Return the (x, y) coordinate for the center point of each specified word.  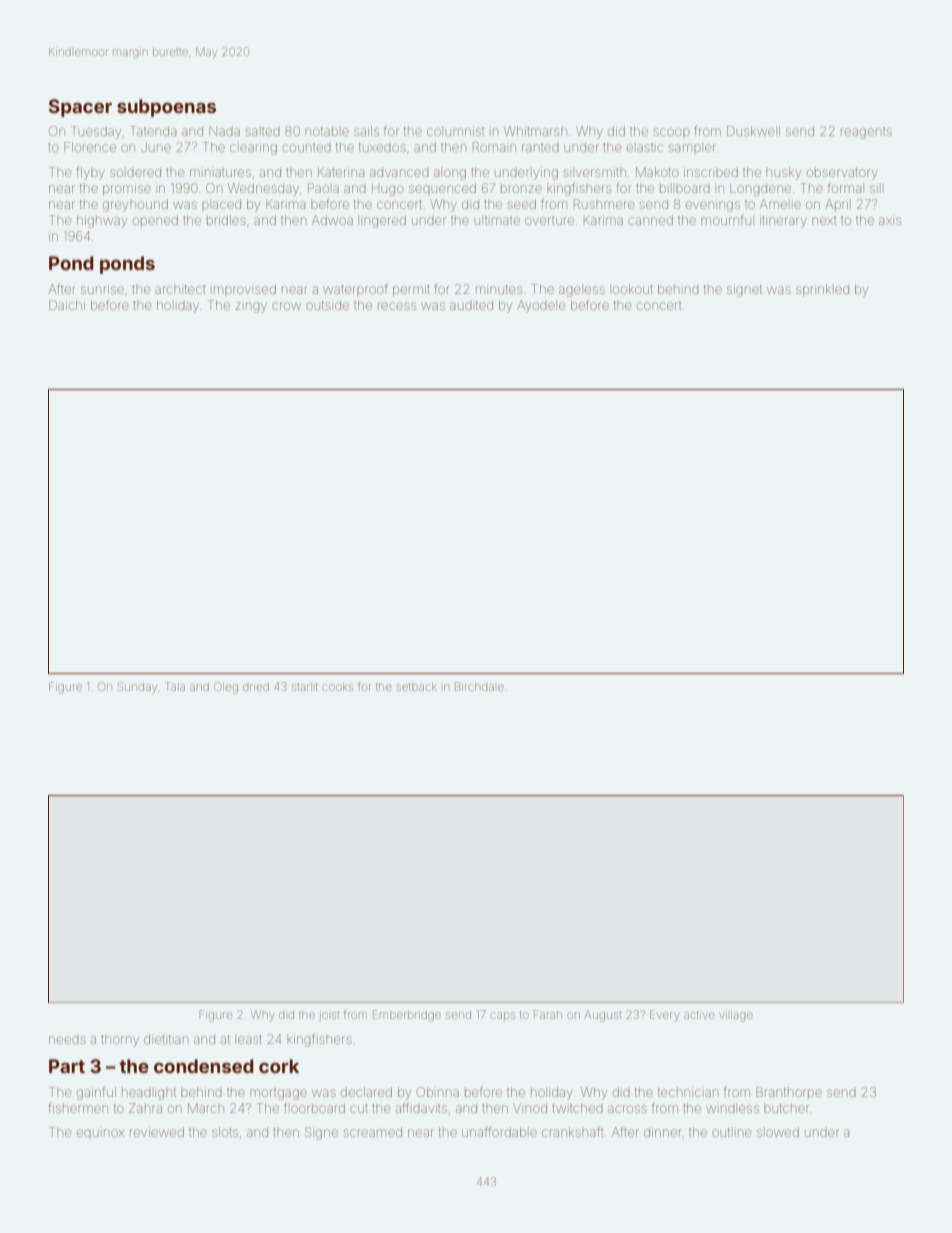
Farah (548, 1014)
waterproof (355, 288)
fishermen (78, 1108)
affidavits (421, 1107)
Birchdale (479, 686)
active (699, 1015)
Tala (175, 686)
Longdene (760, 189)
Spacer (80, 108)
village (736, 1016)
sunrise (102, 289)
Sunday (137, 688)
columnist (455, 131)
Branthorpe (789, 1092)
